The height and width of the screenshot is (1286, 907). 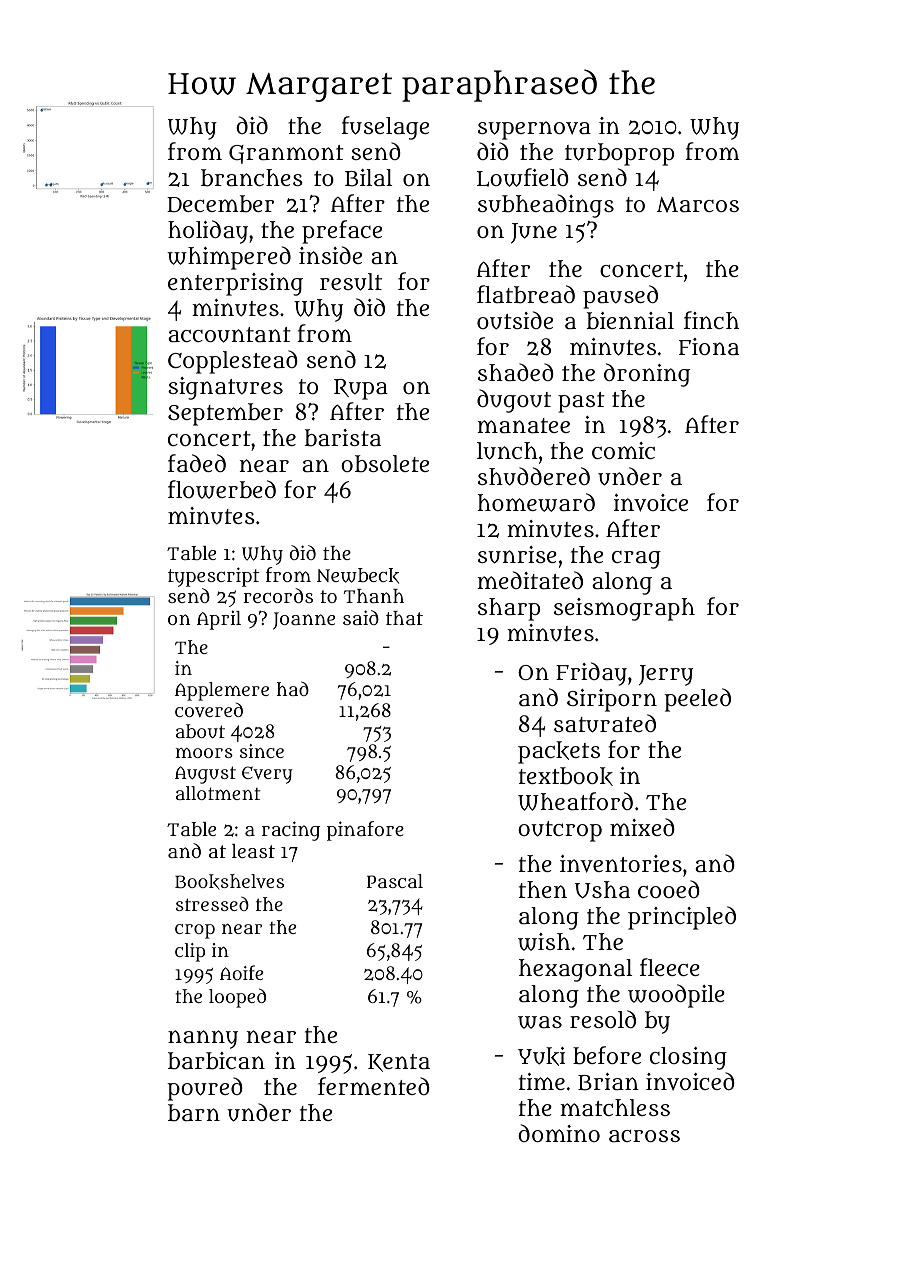 I want to click on flowerbed, so click(x=222, y=489).
